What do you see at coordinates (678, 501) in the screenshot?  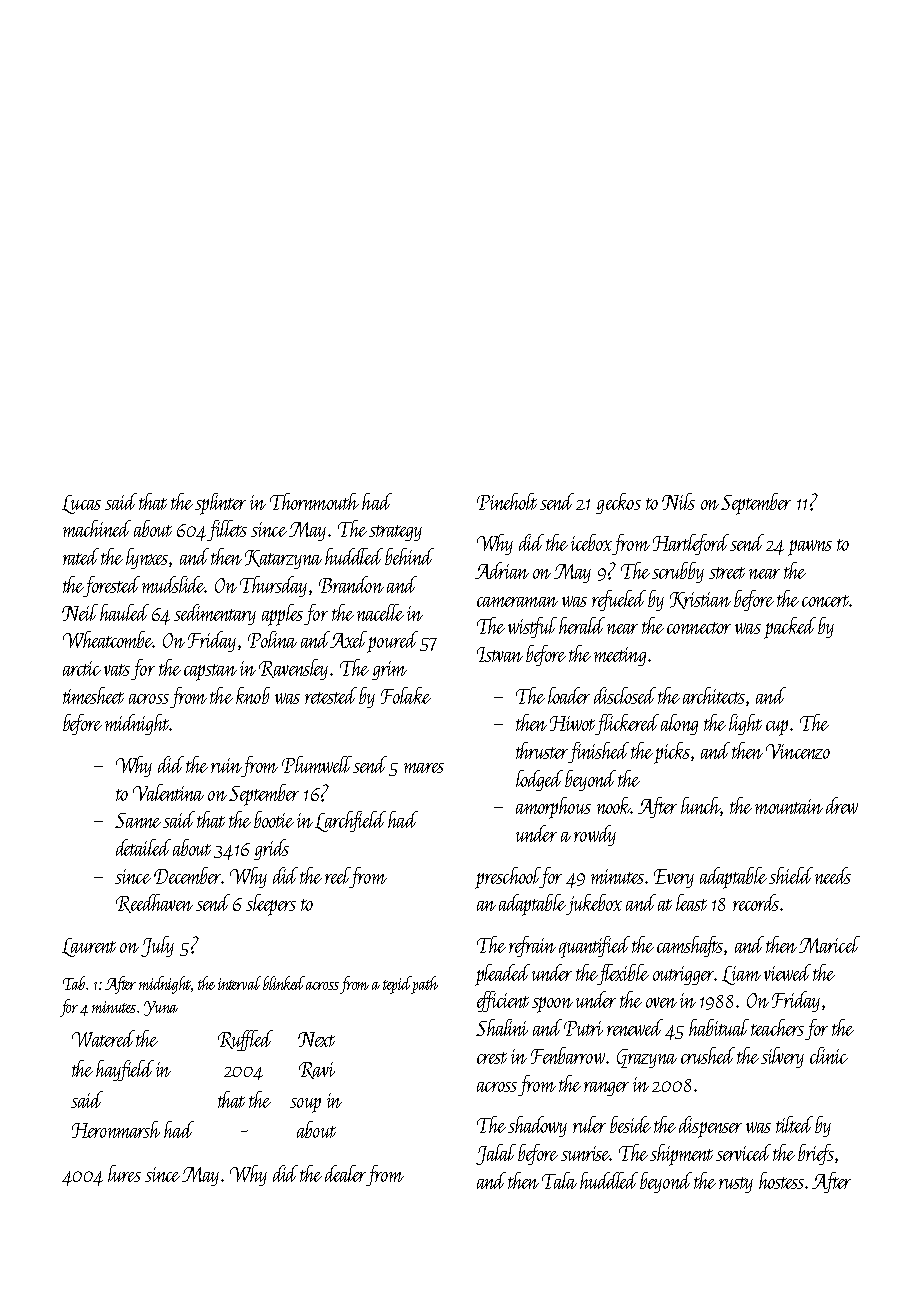 I see `Nils` at bounding box center [678, 501].
